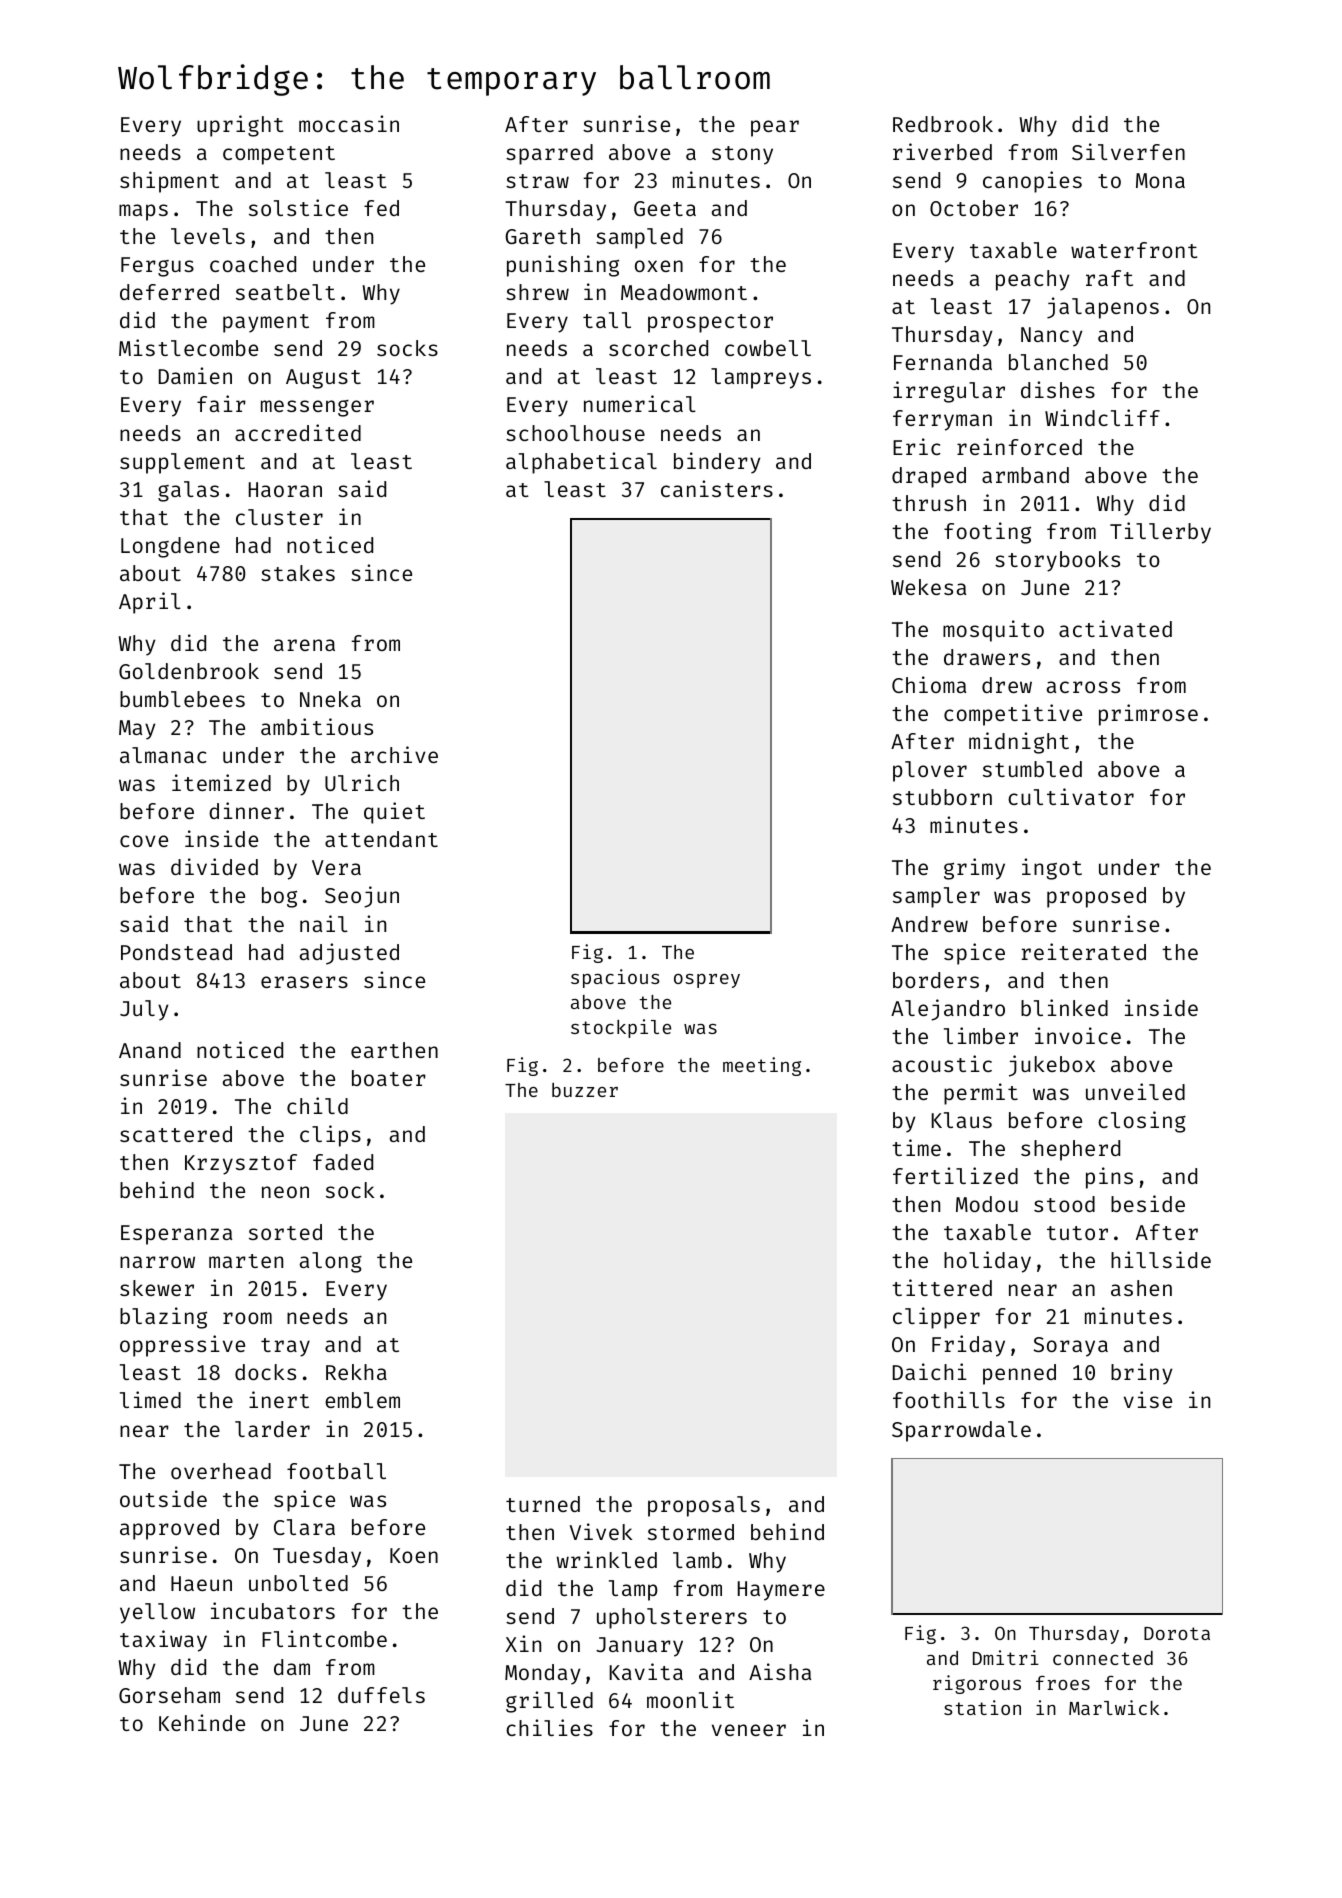 This image has height=1898, width=1342. What do you see at coordinates (543, 1504) in the image?
I see `turned` at bounding box center [543, 1504].
